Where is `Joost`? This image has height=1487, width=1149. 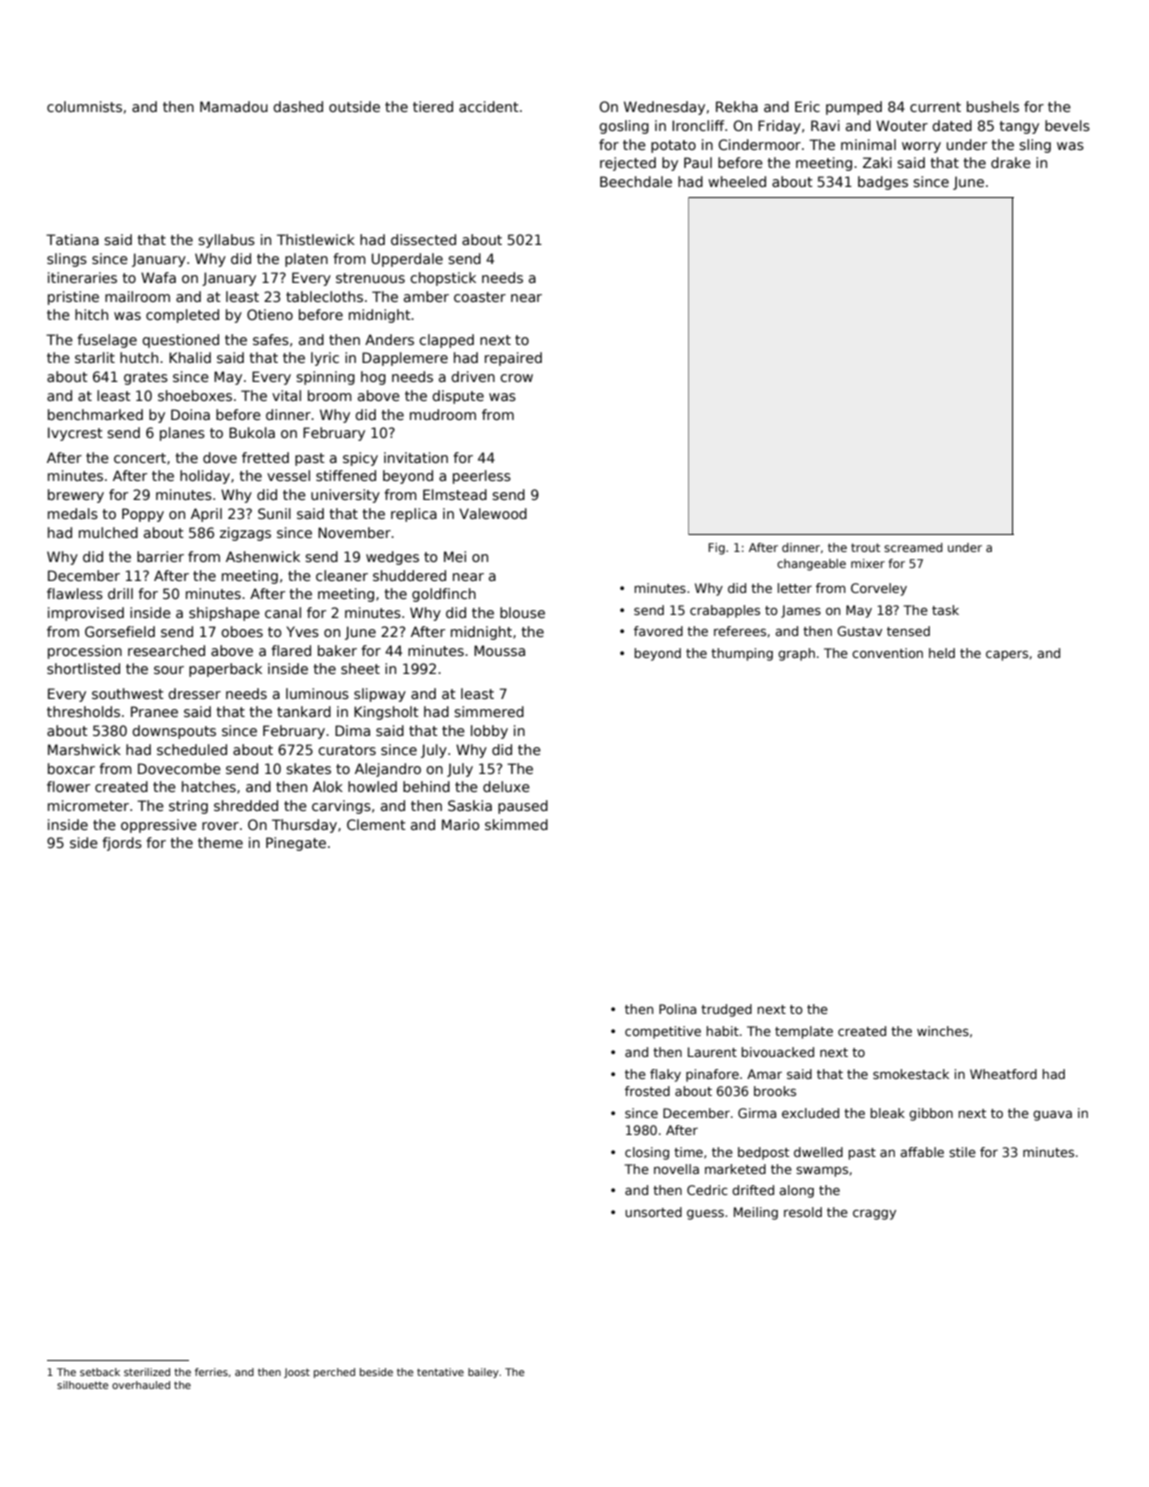
Joost is located at coordinates (297, 1373).
